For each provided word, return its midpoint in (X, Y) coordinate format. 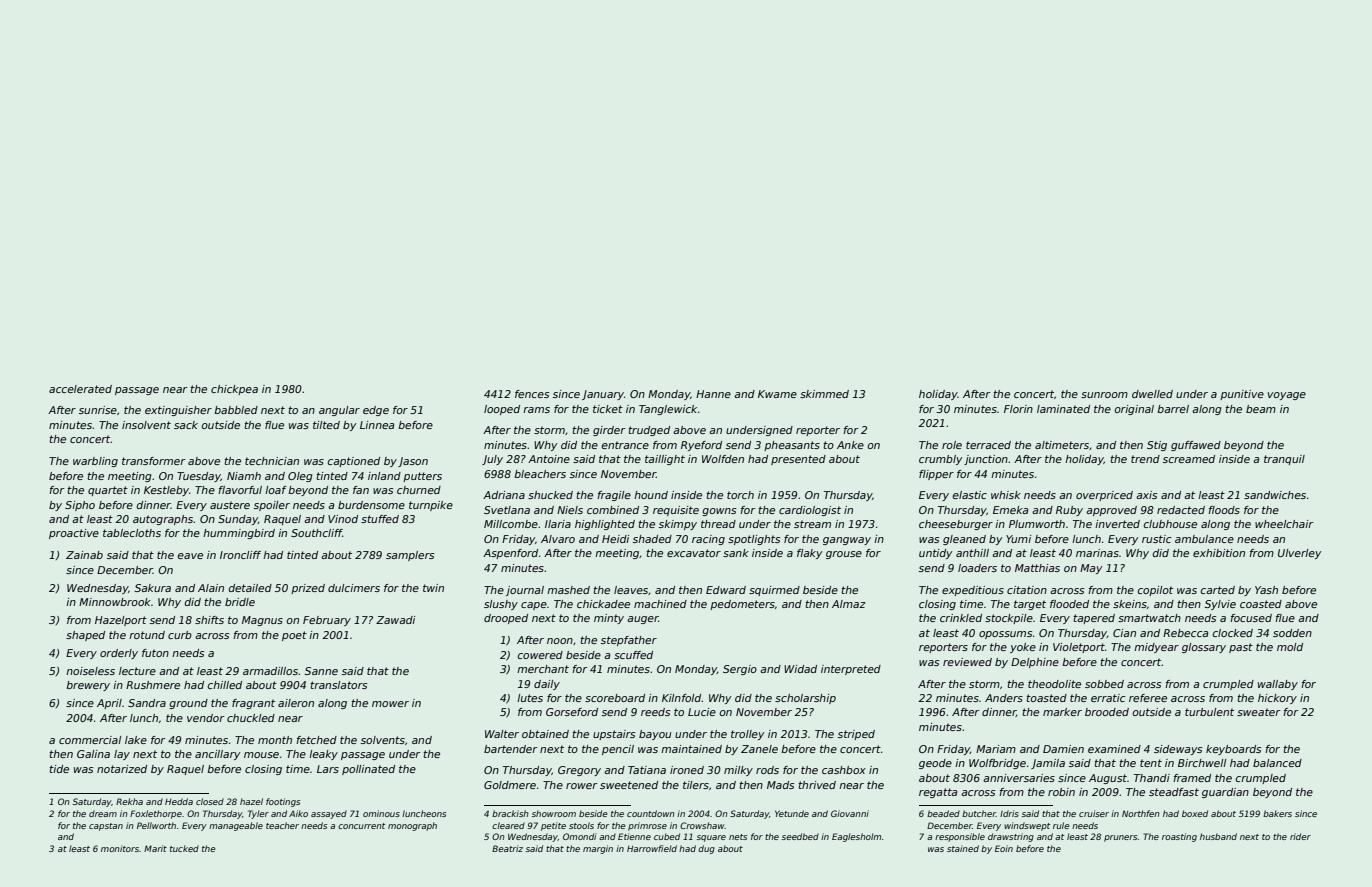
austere (230, 505)
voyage (1287, 396)
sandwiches (1275, 495)
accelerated (80, 389)
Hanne (713, 394)
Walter (502, 734)
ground (188, 704)
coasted (1261, 604)
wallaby (1278, 685)
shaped (85, 636)
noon (560, 641)
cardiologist (810, 511)
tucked (184, 848)
